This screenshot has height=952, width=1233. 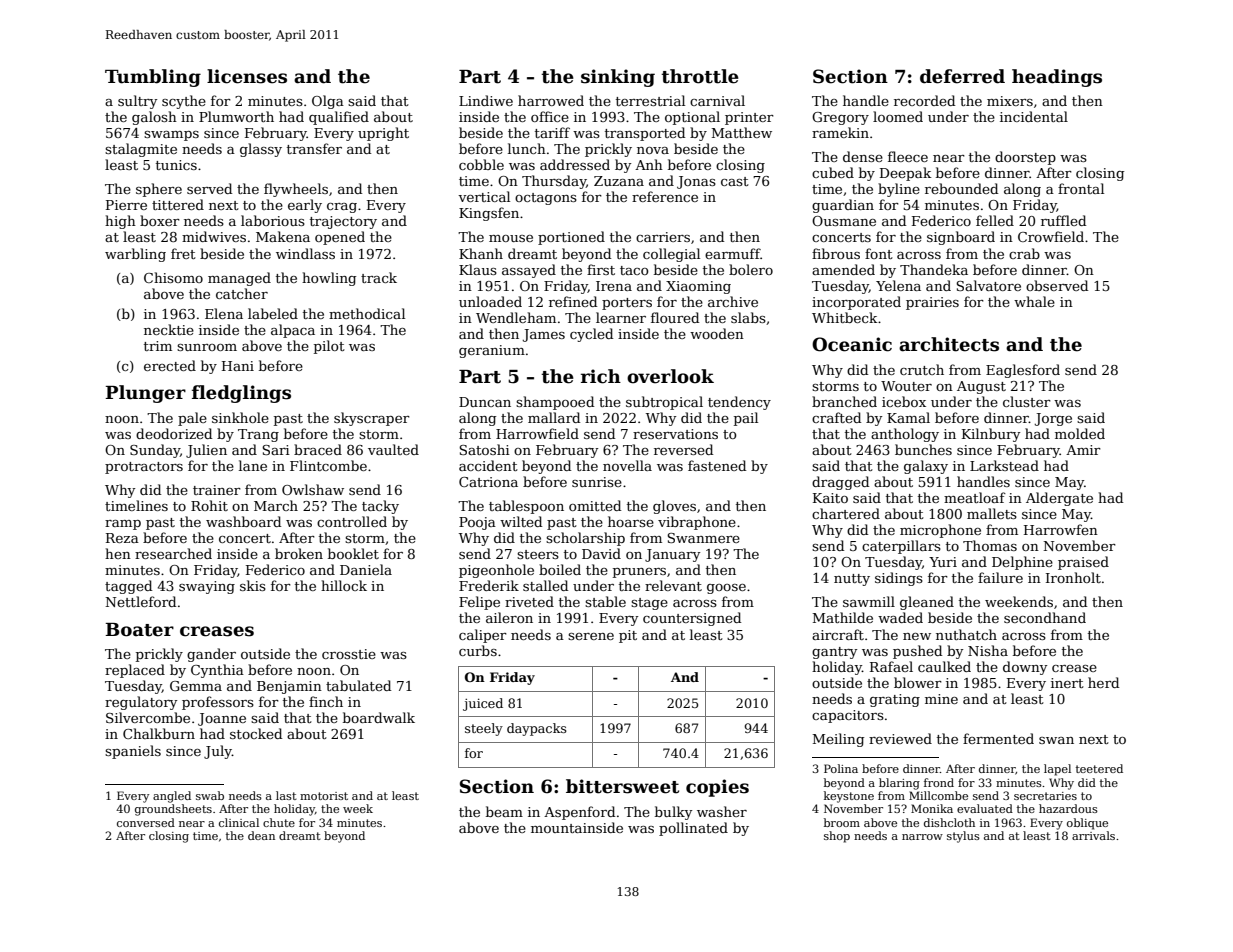 I want to click on licenses, so click(x=247, y=76).
